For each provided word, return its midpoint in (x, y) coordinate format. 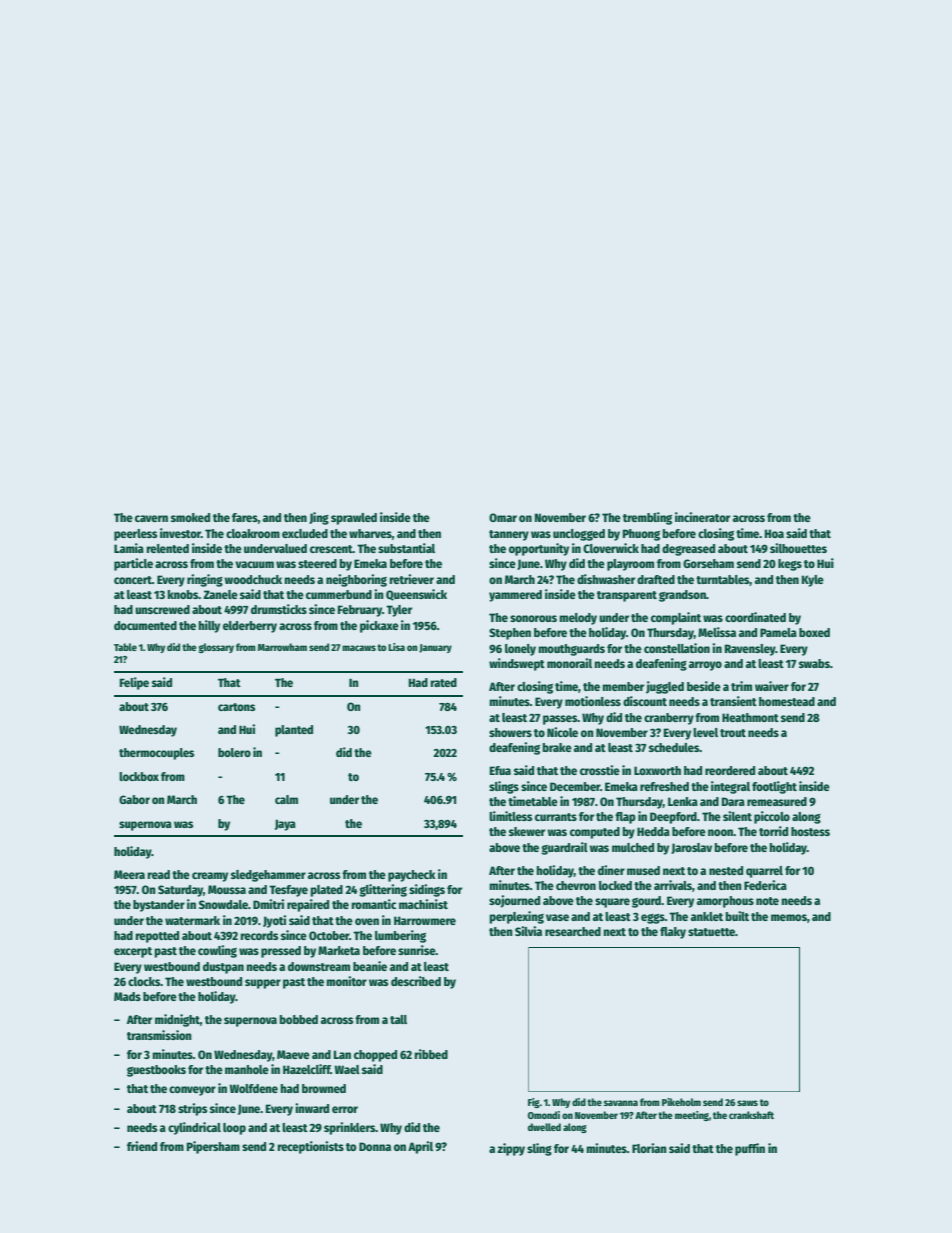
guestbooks (156, 1071)
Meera (129, 874)
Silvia (528, 931)
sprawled (354, 519)
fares (245, 517)
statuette (711, 932)
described (416, 981)
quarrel (764, 872)
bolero (234, 752)
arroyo (705, 666)
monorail (569, 663)
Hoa (774, 533)
